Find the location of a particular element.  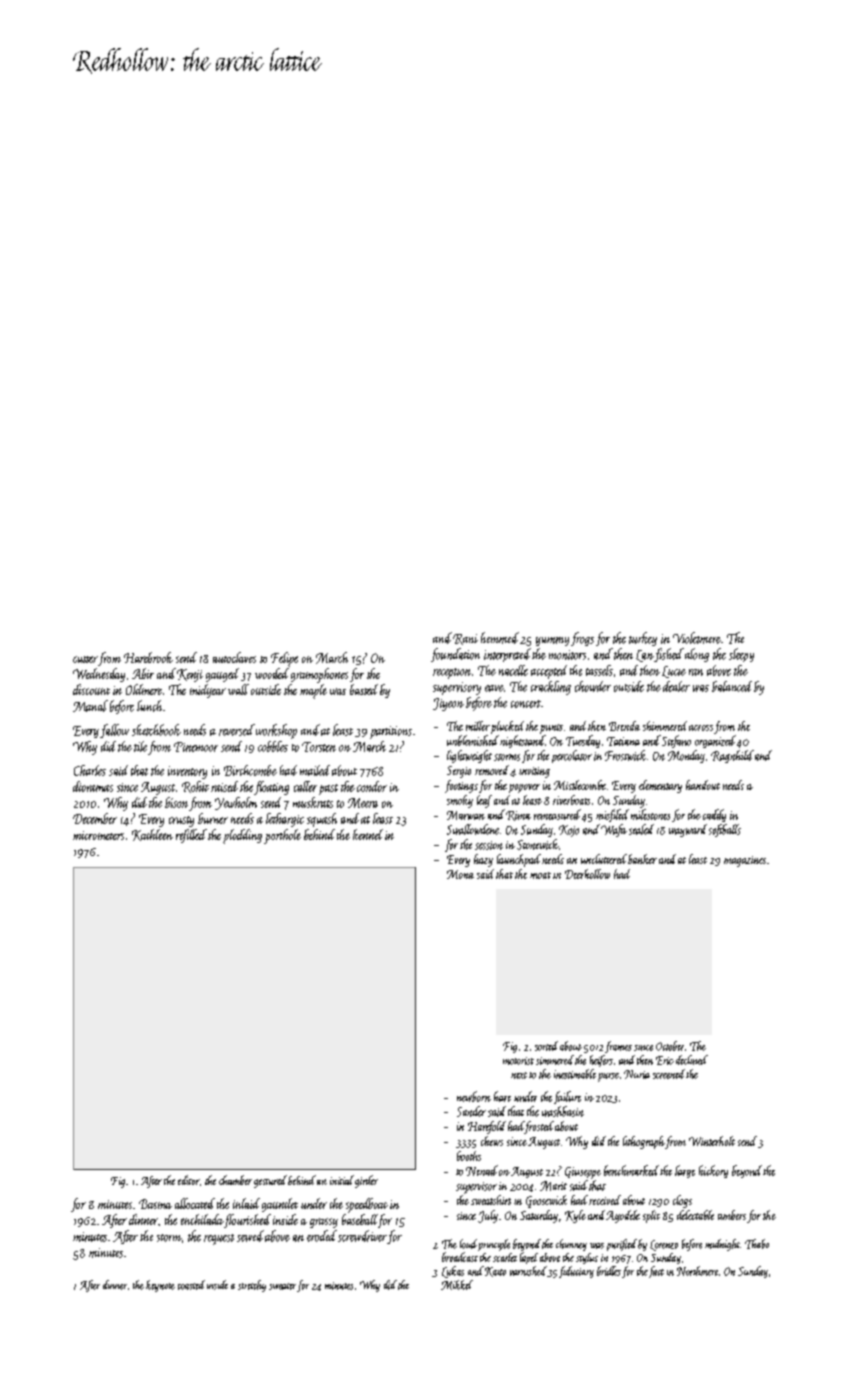

keynote is located at coordinates (160, 1286).
